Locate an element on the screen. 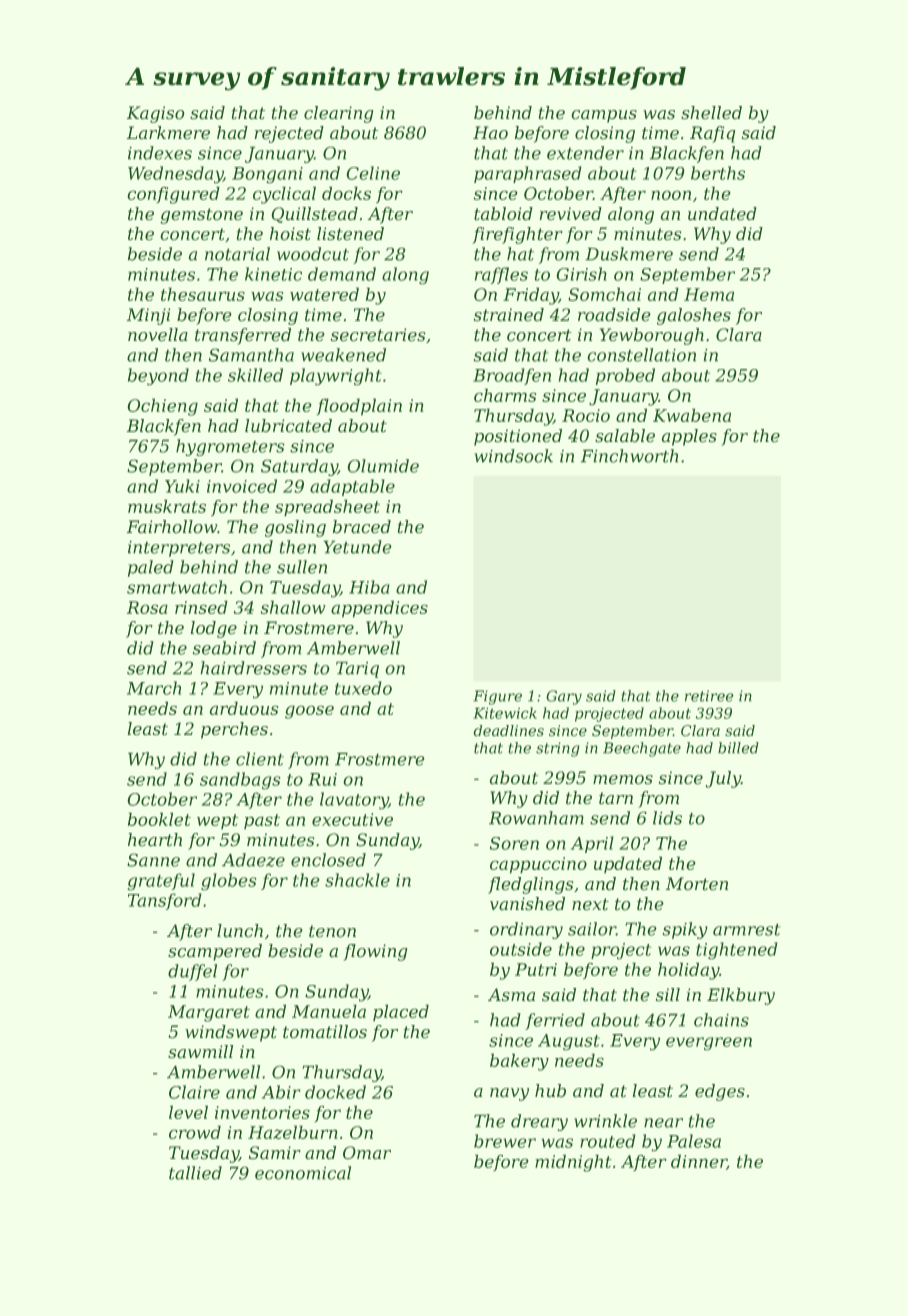 The width and height of the screenshot is (908, 1316). retiree is located at coordinates (709, 696).
